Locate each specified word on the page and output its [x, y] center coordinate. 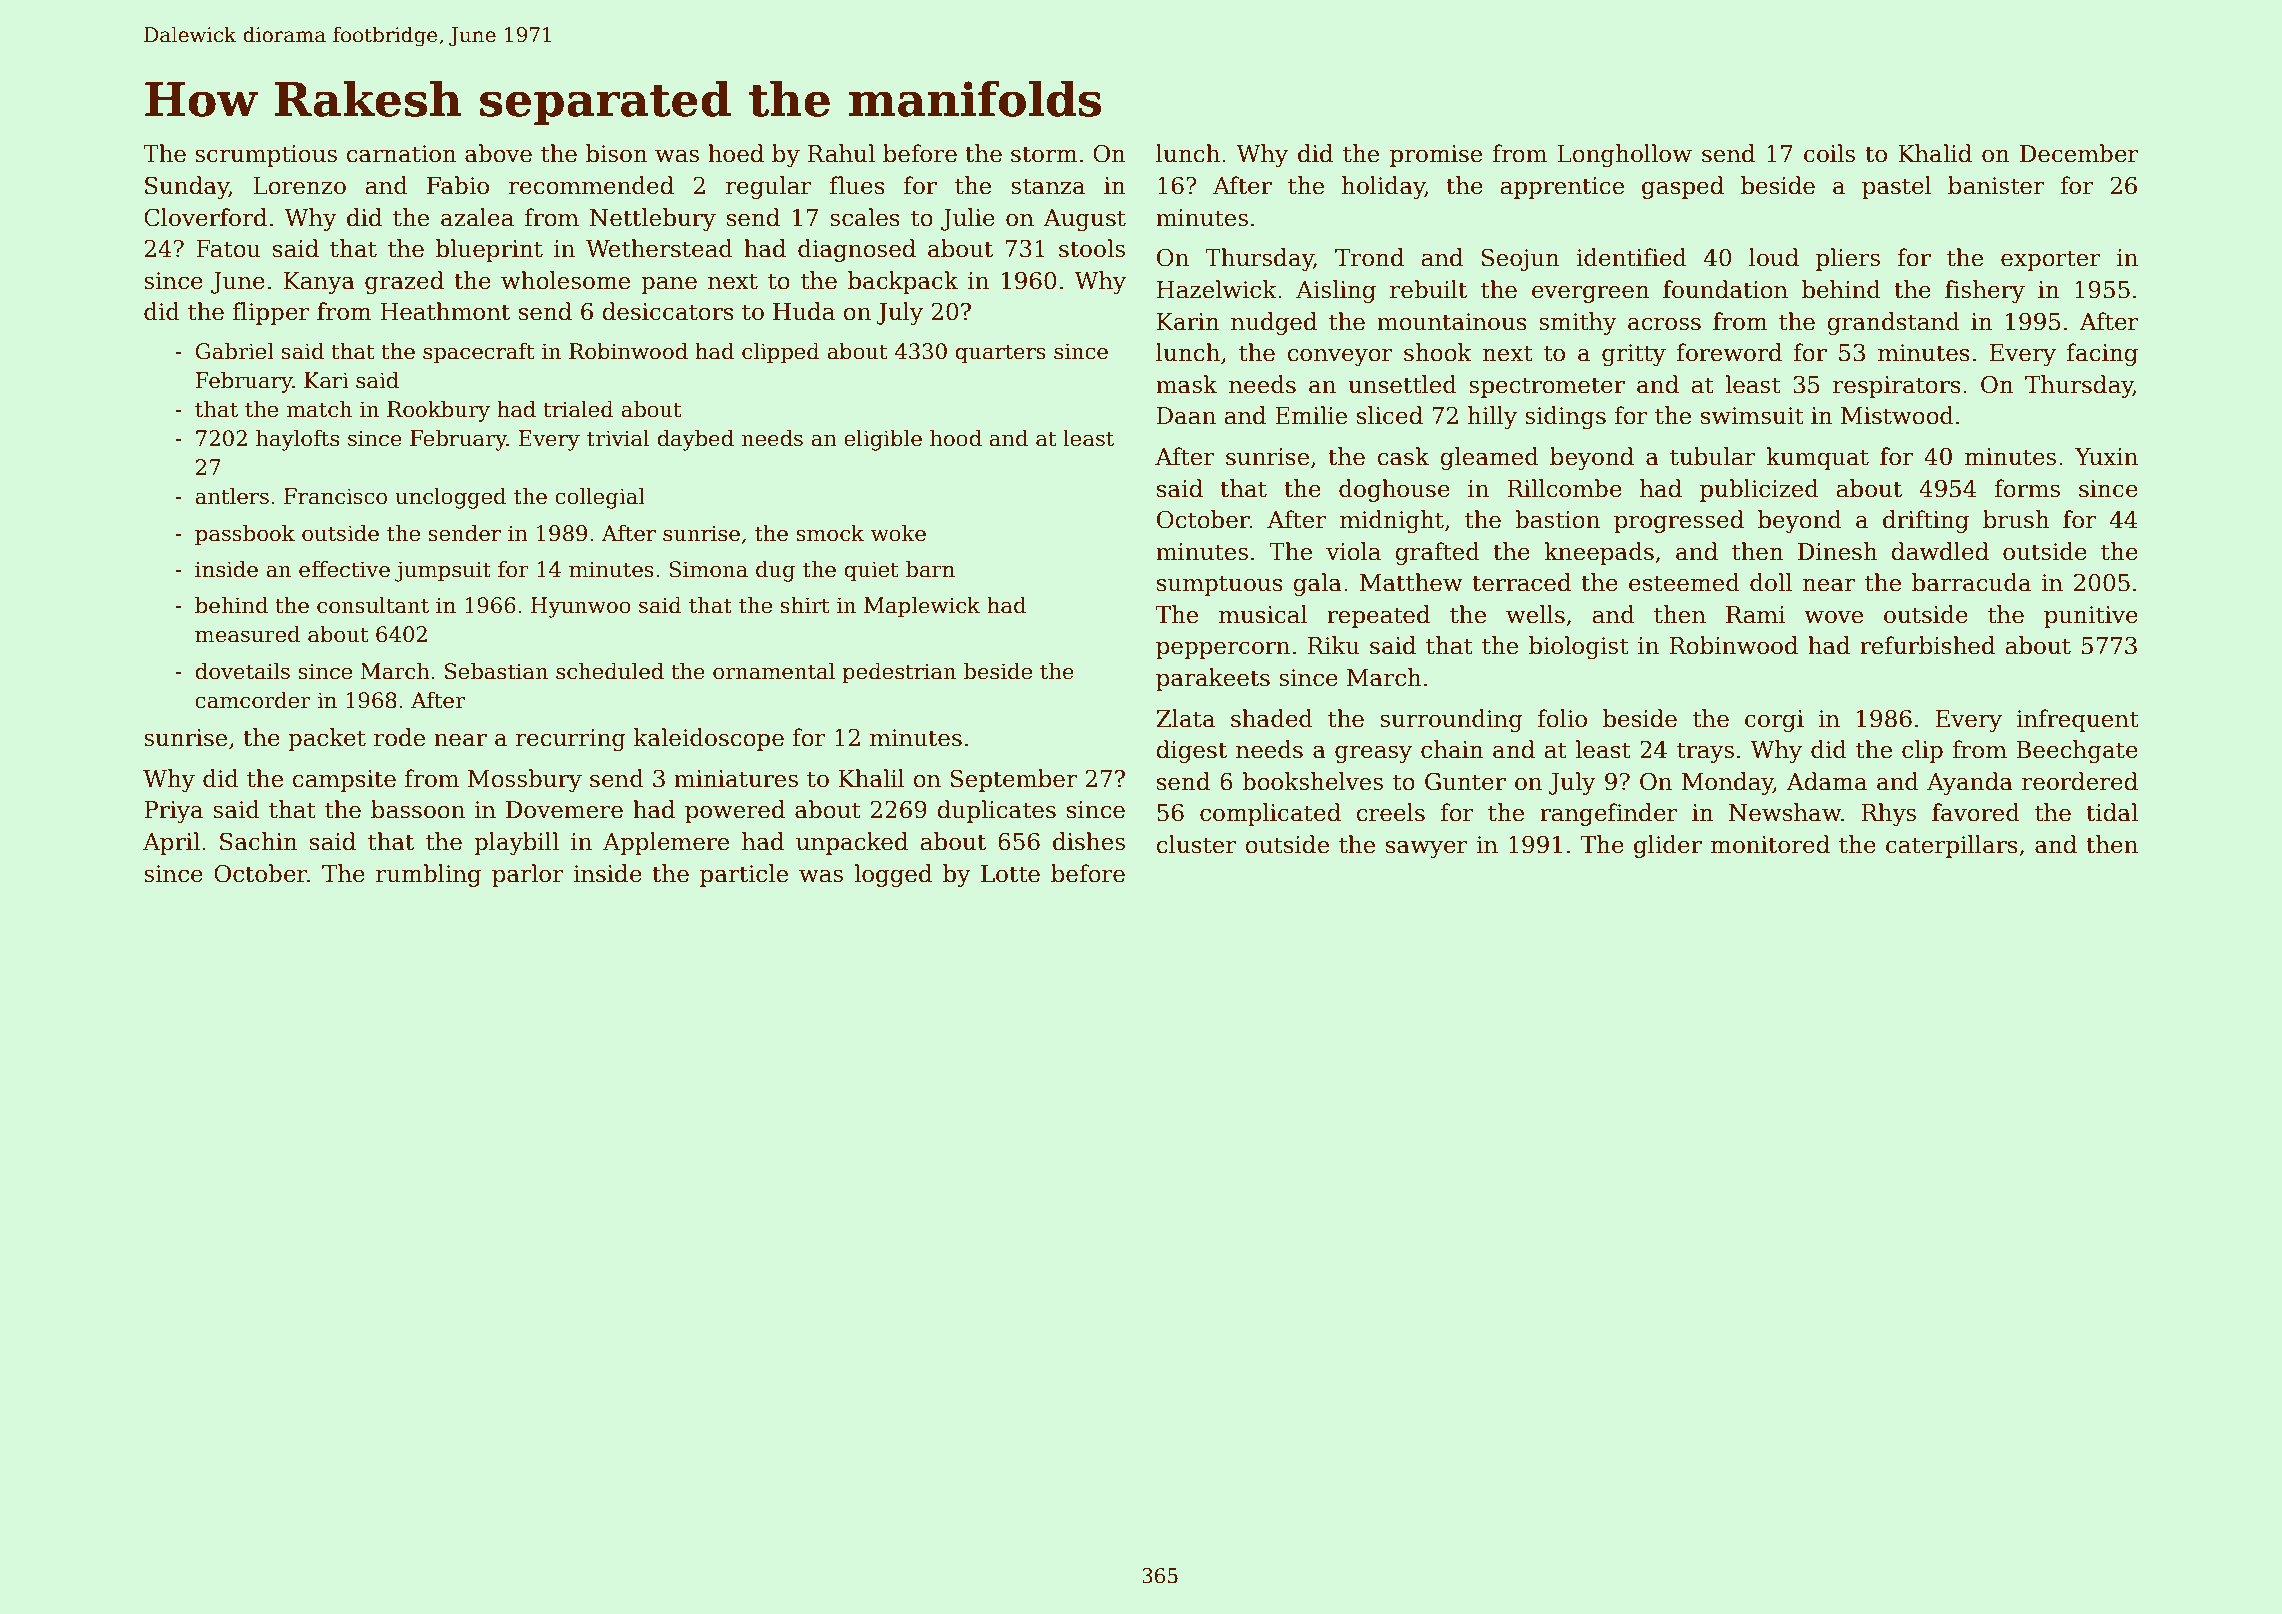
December [2079, 153]
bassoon [418, 809]
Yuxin [2106, 457]
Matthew [1411, 582]
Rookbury [438, 411]
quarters [1000, 354]
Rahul [841, 153]
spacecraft [478, 353]
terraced [1521, 582]
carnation [401, 154]
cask [1403, 456]
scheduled [610, 671]
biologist [1579, 647]
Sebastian [496, 671]
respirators [1897, 387]
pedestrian [899, 673]
